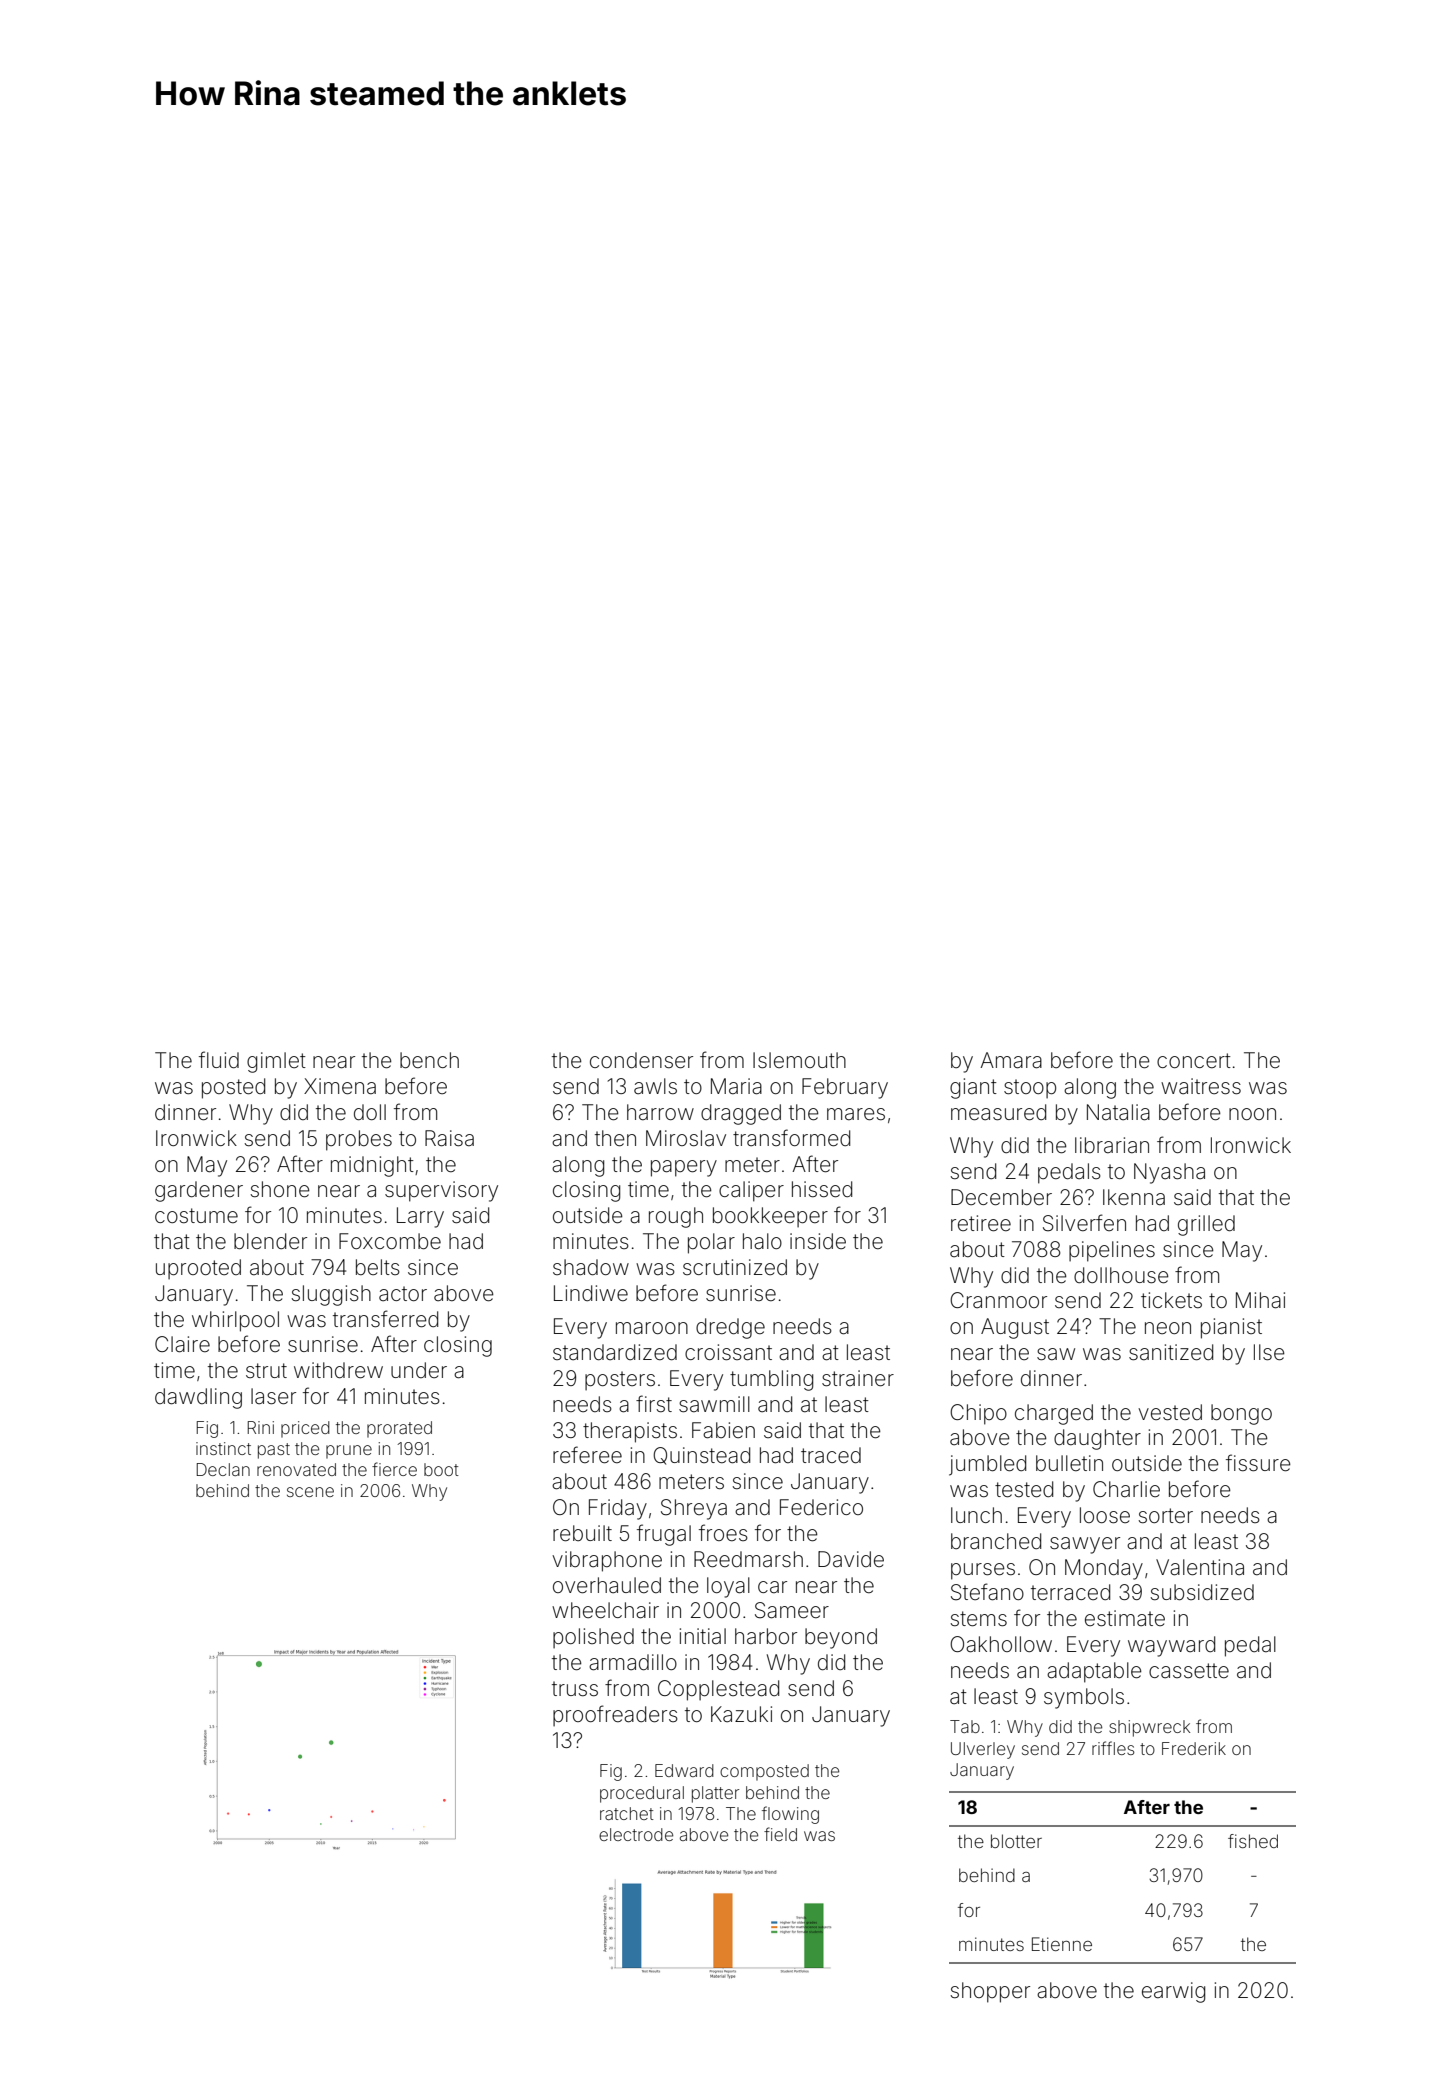 This screenshot has width=1450, height=2100. Describe the element at coordinates (1173, 1992) in the screenshot. I see `earwig` at that location.
